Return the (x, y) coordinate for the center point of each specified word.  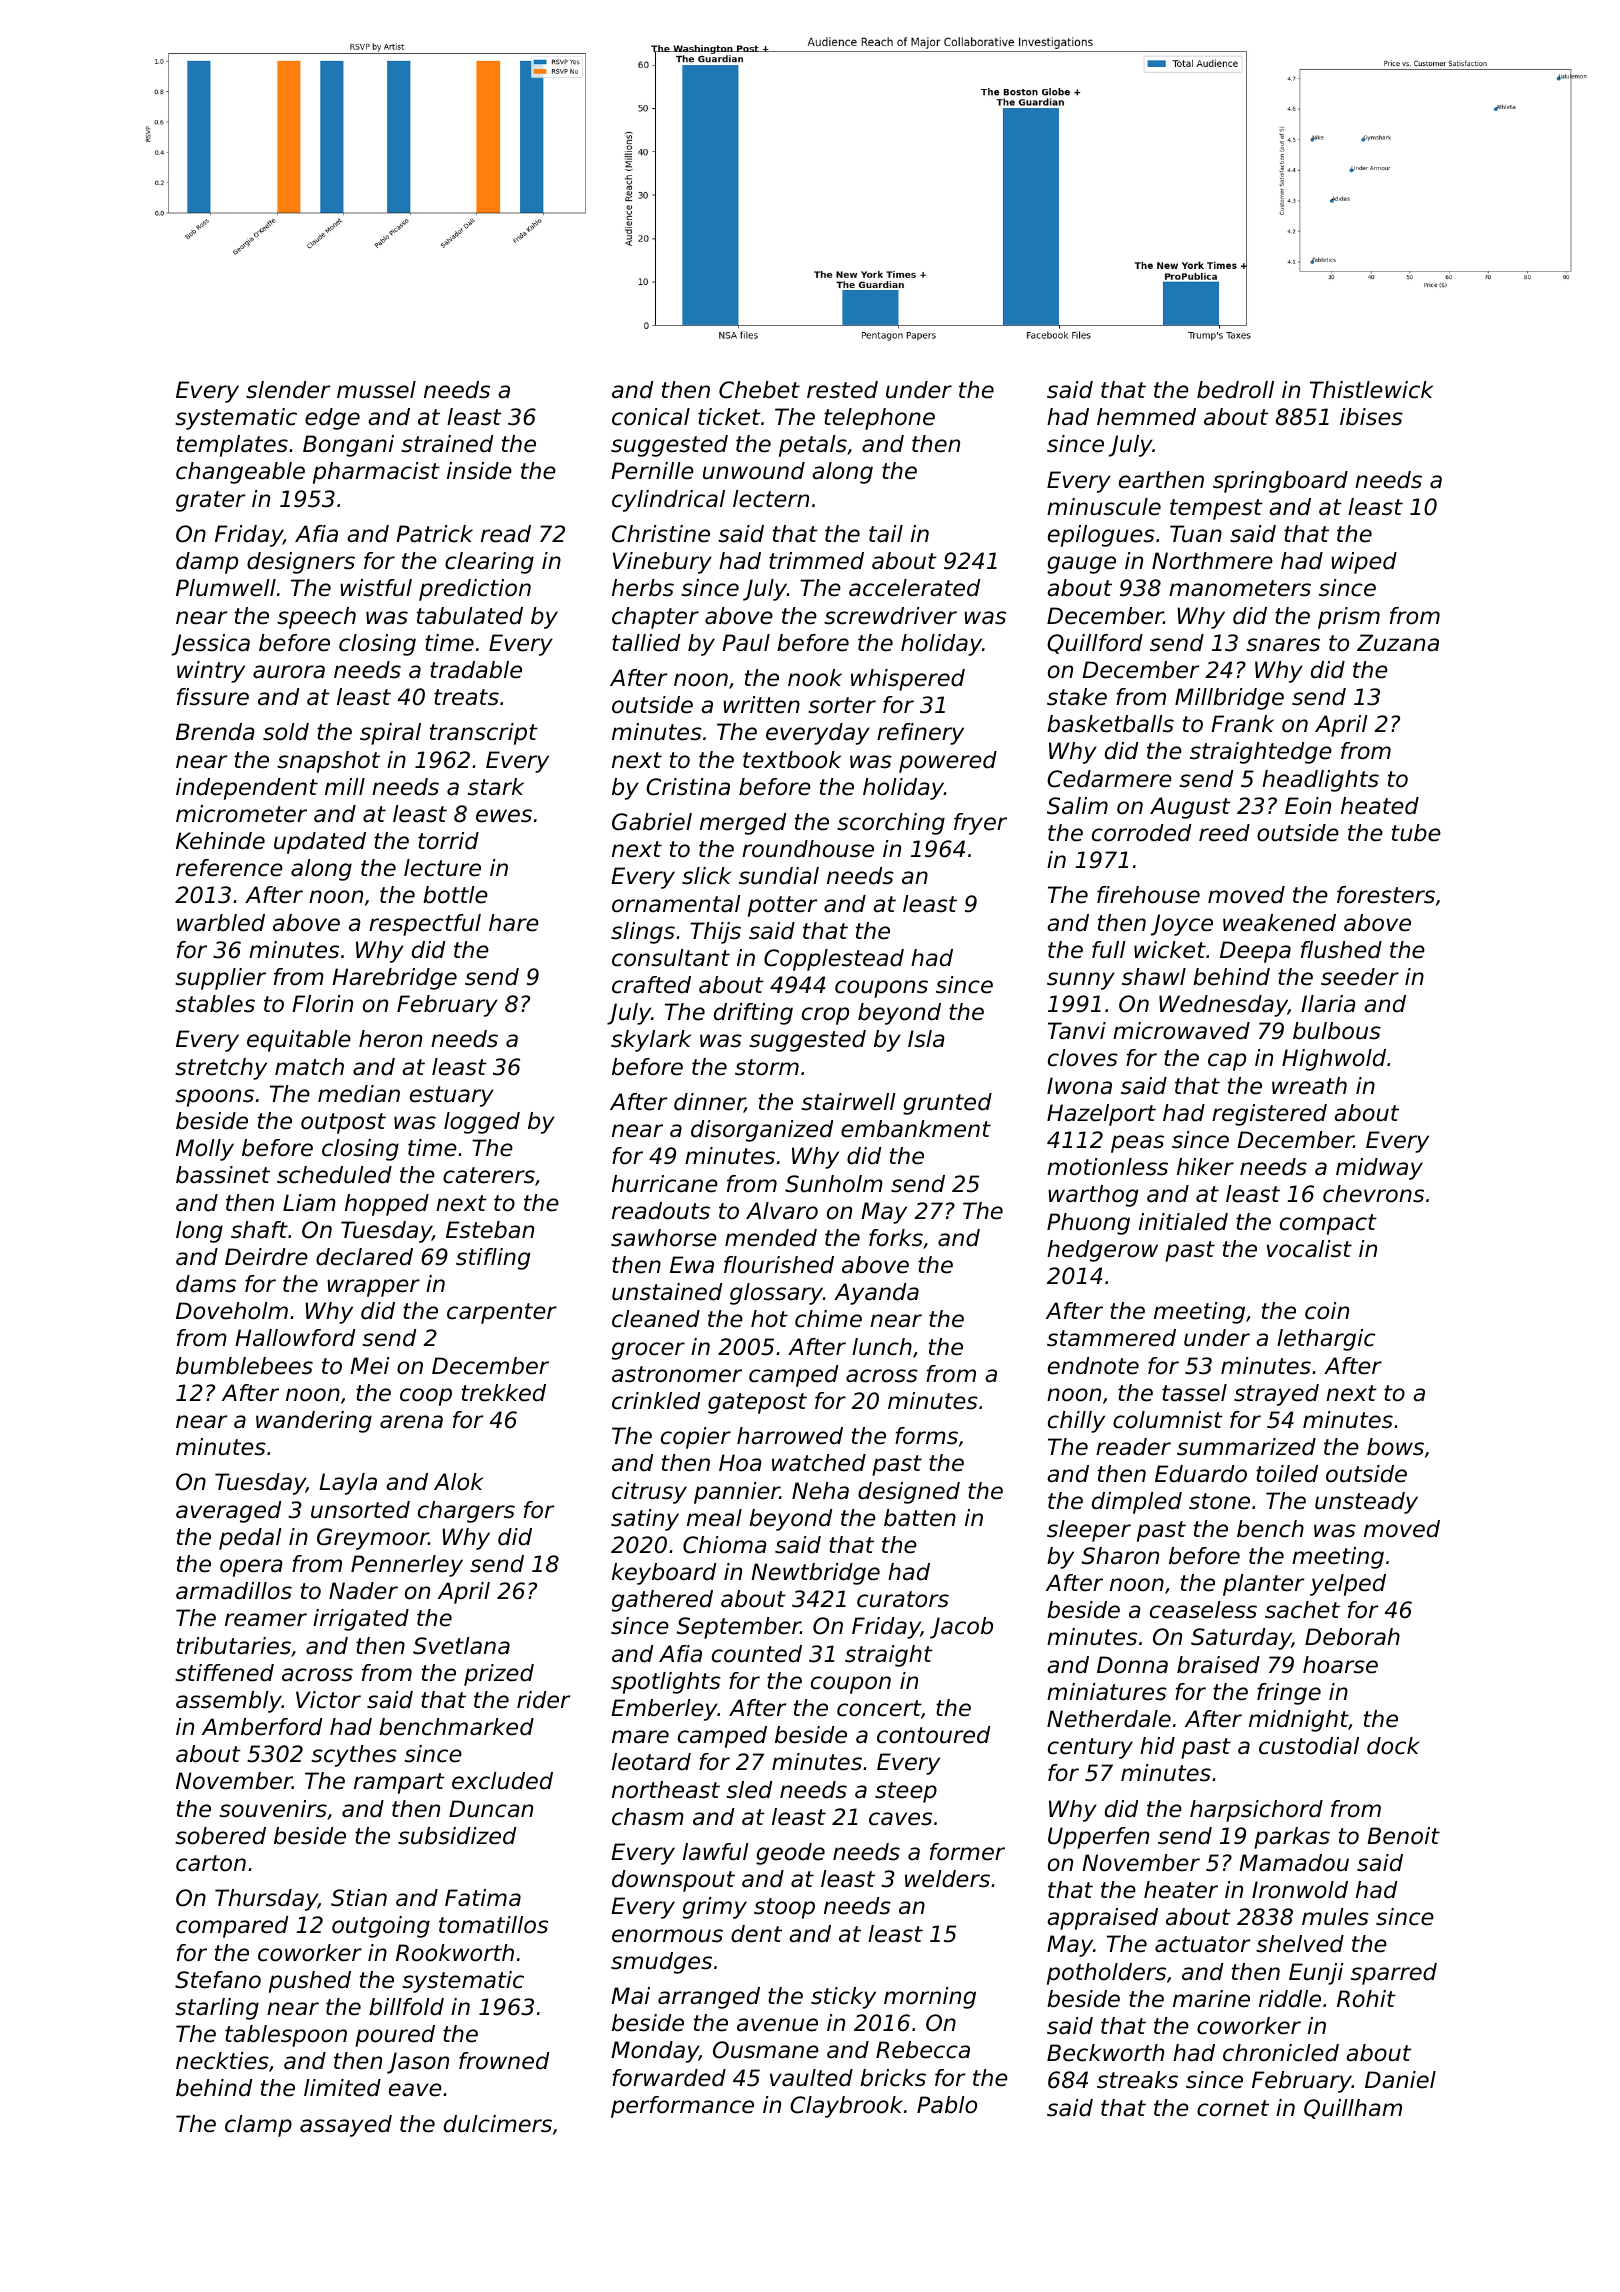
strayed (1276, 1395)
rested (842, 390)
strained (447, 444)
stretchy (221, 1069)
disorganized (762, 1131)
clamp (258, 2126)
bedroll (1235, 390)
